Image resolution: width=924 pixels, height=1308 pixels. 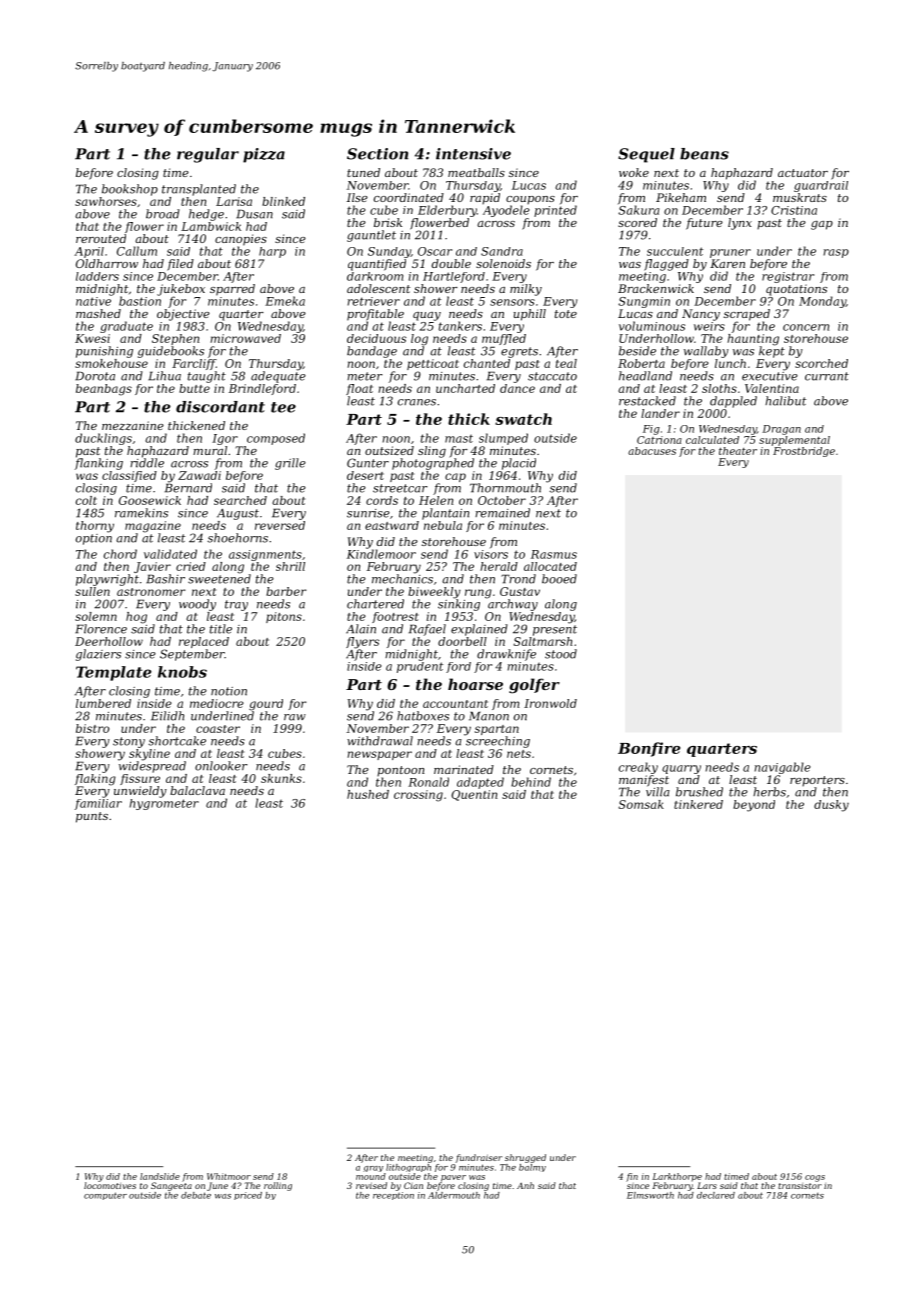 I want to click on navigable, so click(x=783, y=768).
